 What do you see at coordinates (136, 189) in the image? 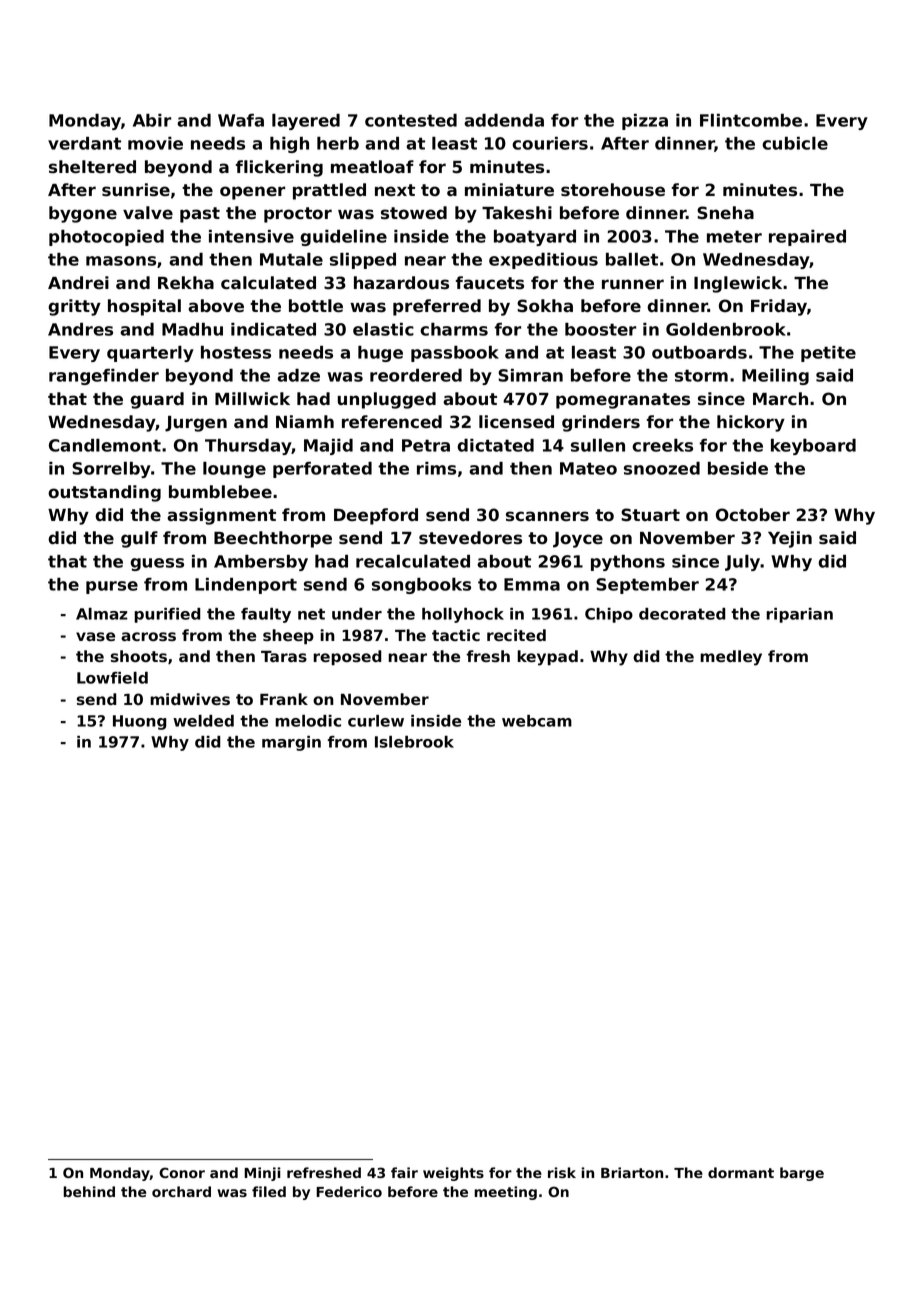
I see `sunrise` at bounding box center [136, 189].
